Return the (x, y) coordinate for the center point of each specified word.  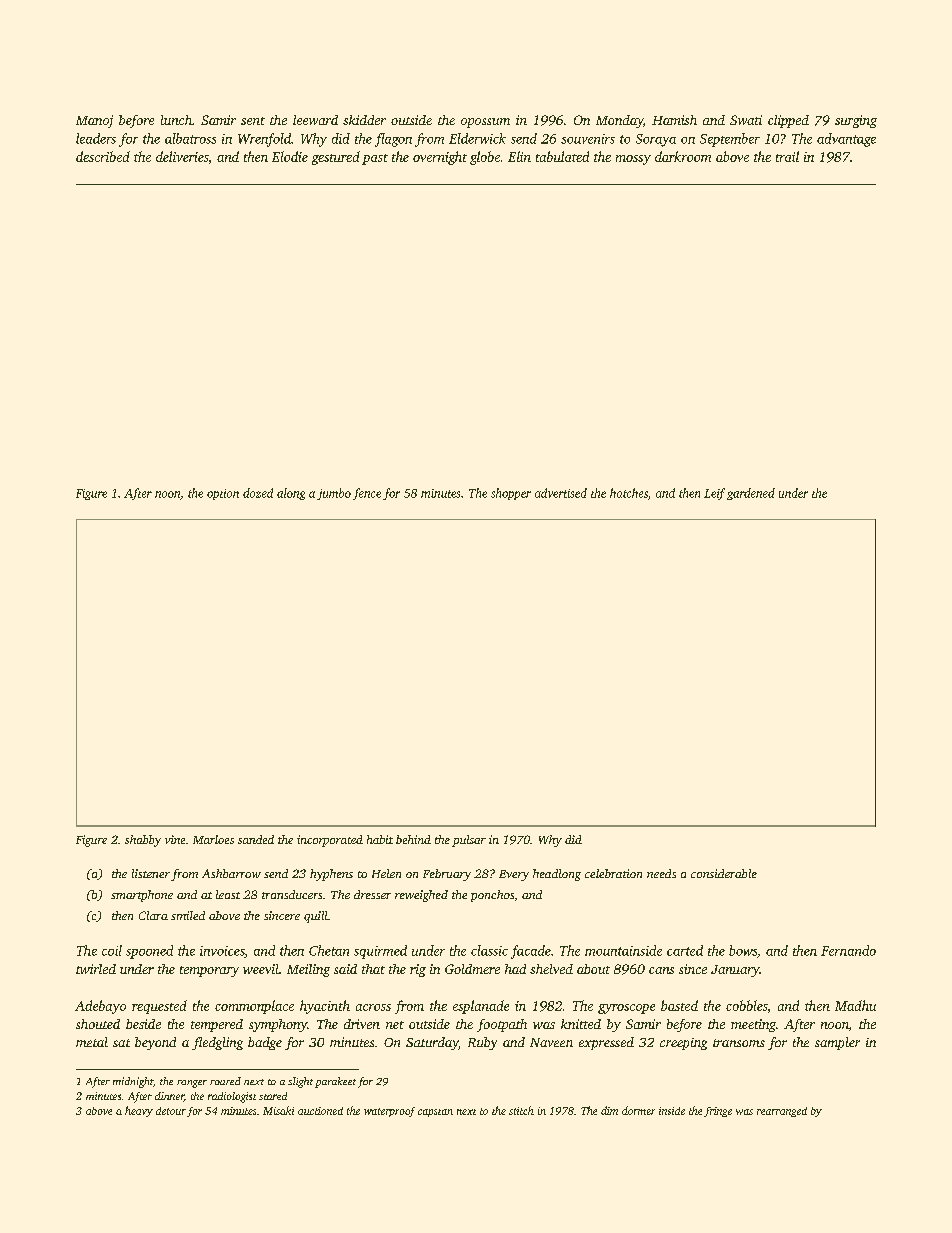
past (375, 159)
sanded (256, 839)
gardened (751, 494)
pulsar (469, 841)
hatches (629, 493)
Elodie (290, 156)
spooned (149, 952)
